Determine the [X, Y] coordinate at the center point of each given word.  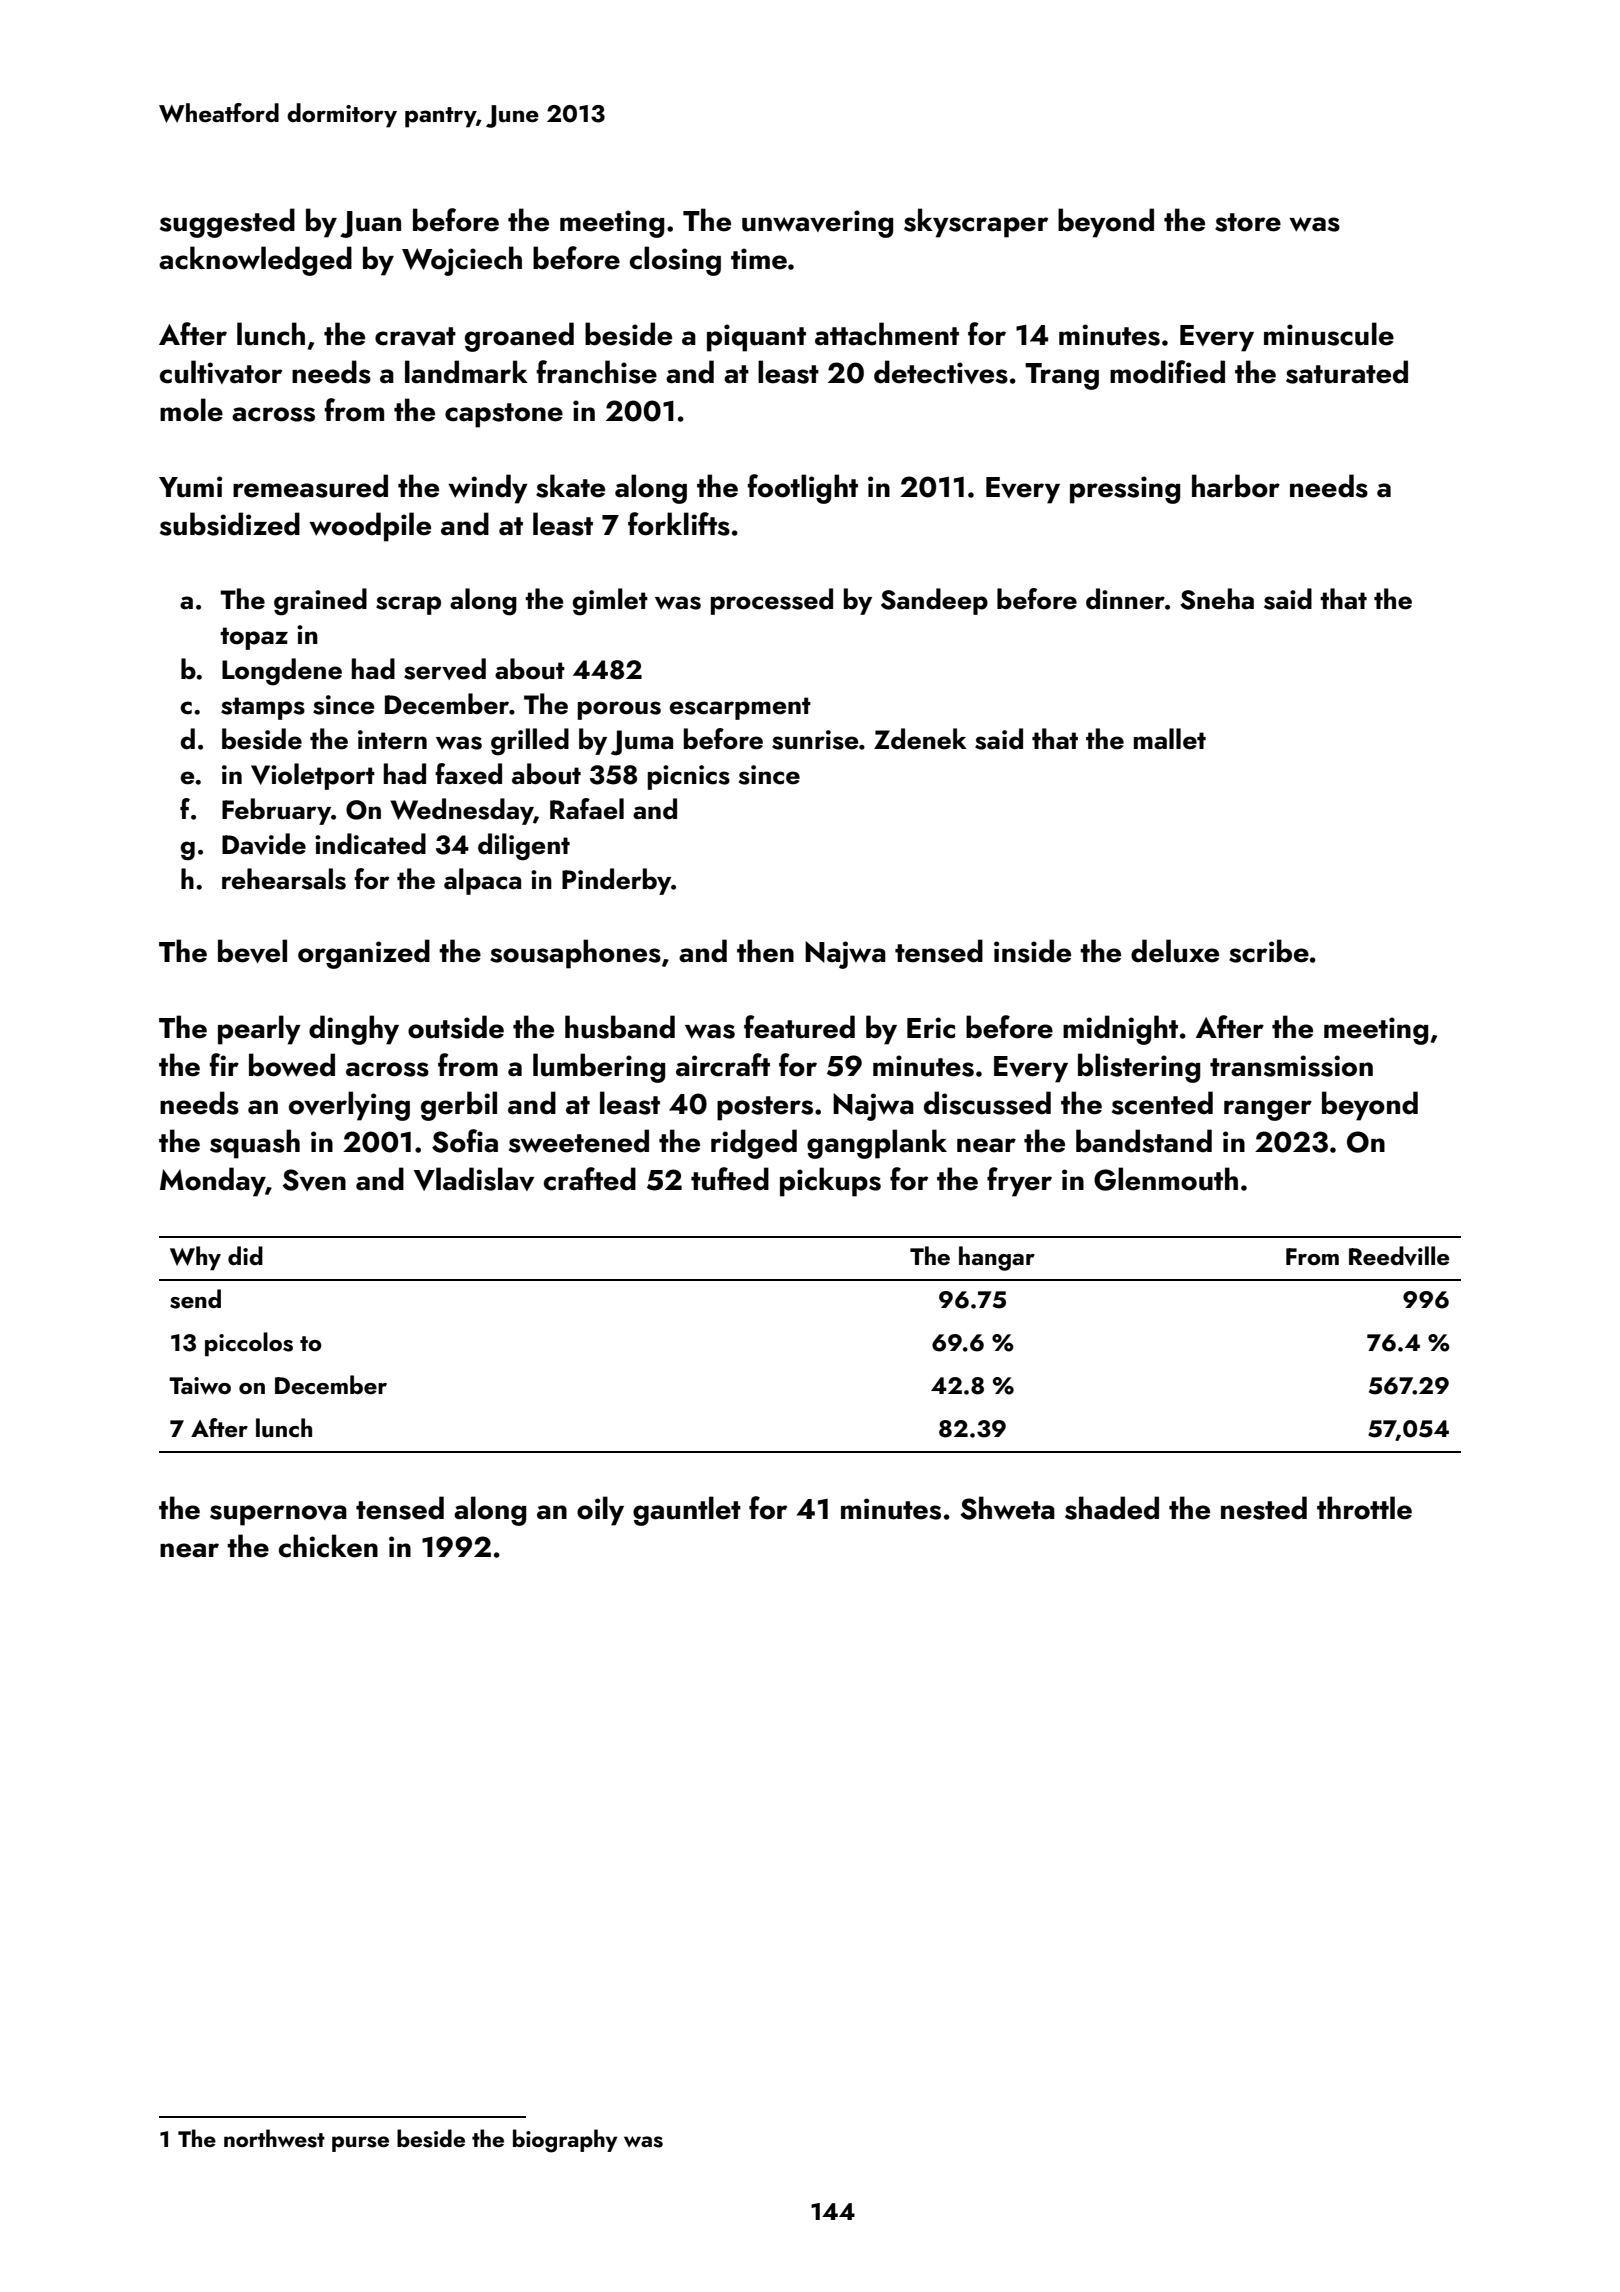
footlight [802, 489]
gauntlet [687, 1511]
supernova [278, 1515]
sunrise [815, 740]
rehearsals [284, 879]
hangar [997, 1258]
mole [191, 410]
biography [565, 2141]
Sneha [1217, 599]
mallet [1170, 739]
